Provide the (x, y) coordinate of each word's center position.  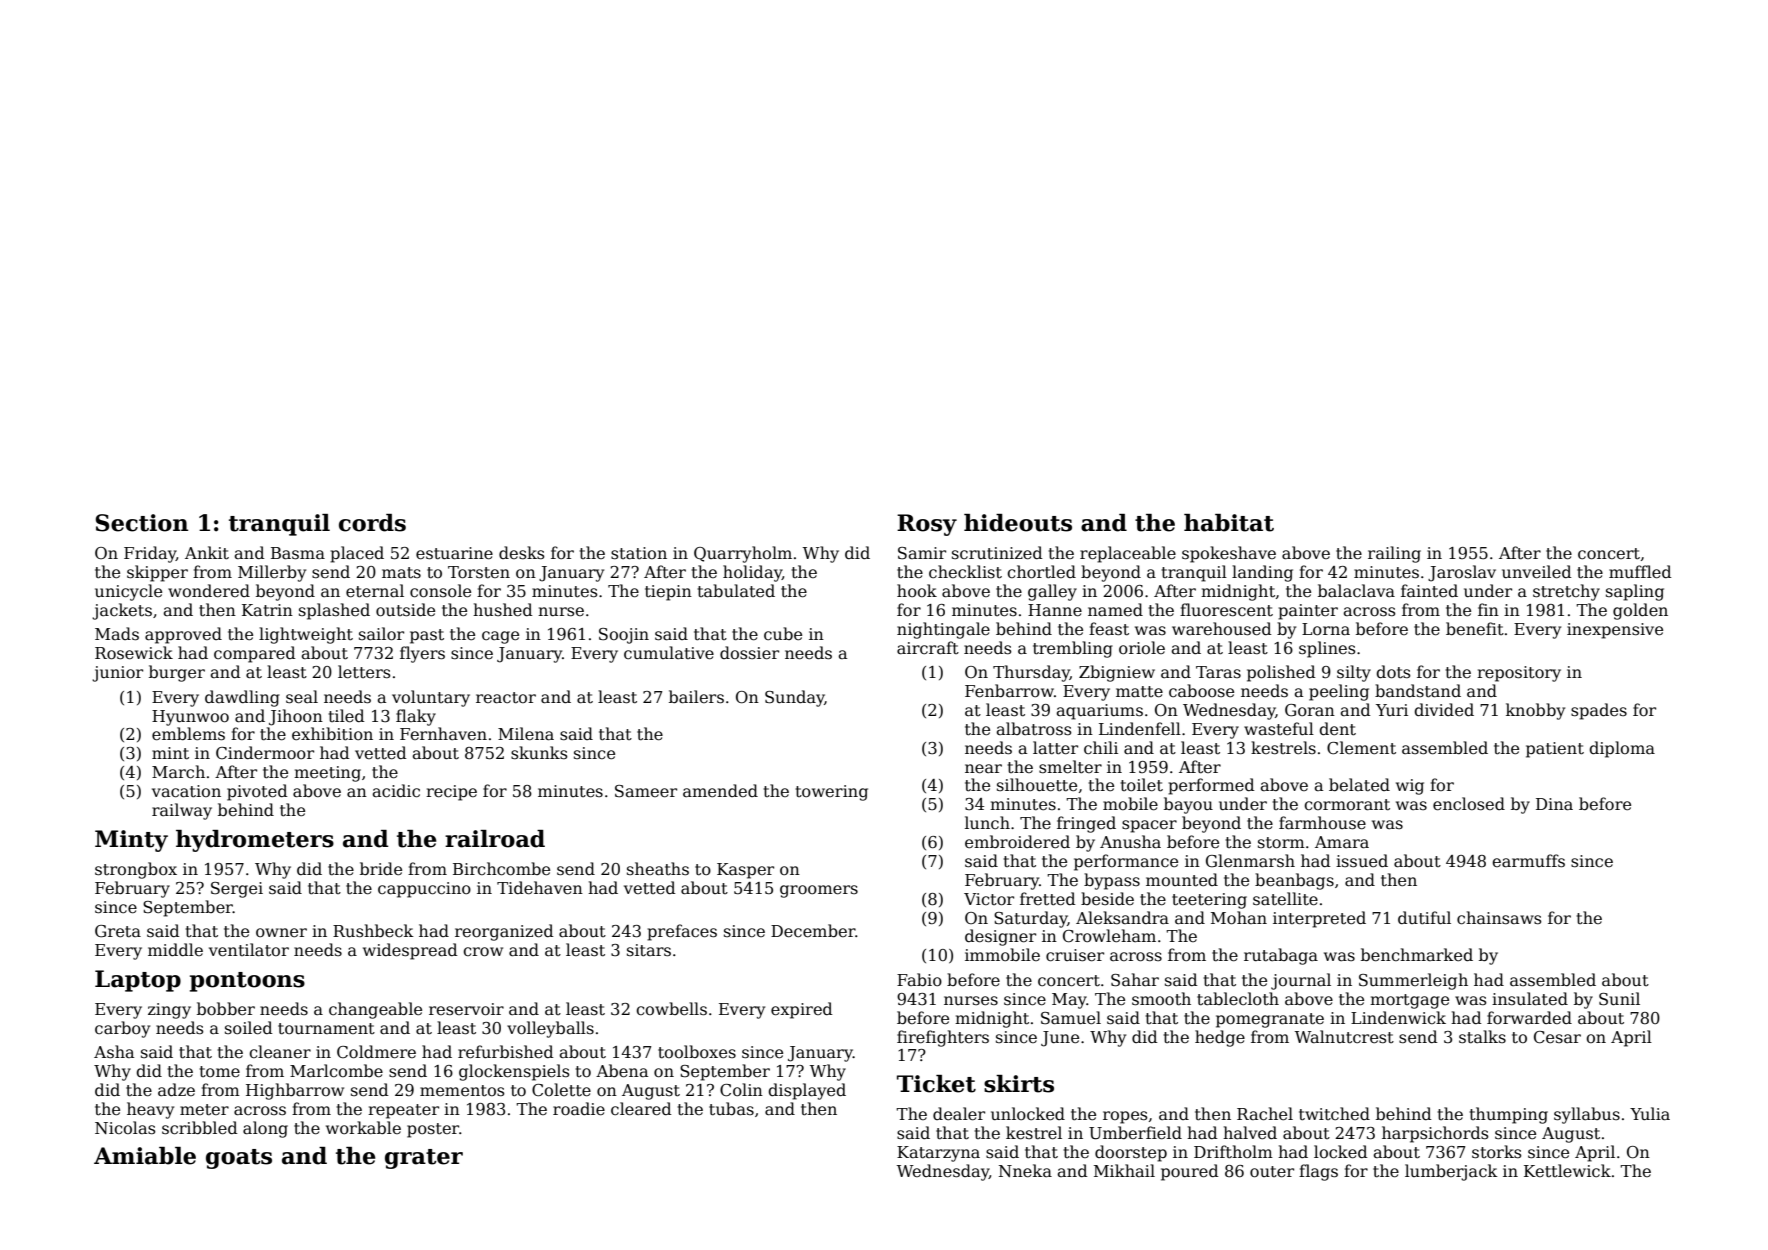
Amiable (145, 1156)
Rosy (927, 525)
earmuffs (1528, 861)
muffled (1640, 572)
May (1069, 1001)
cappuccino (424, 890)
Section (141, 523)
